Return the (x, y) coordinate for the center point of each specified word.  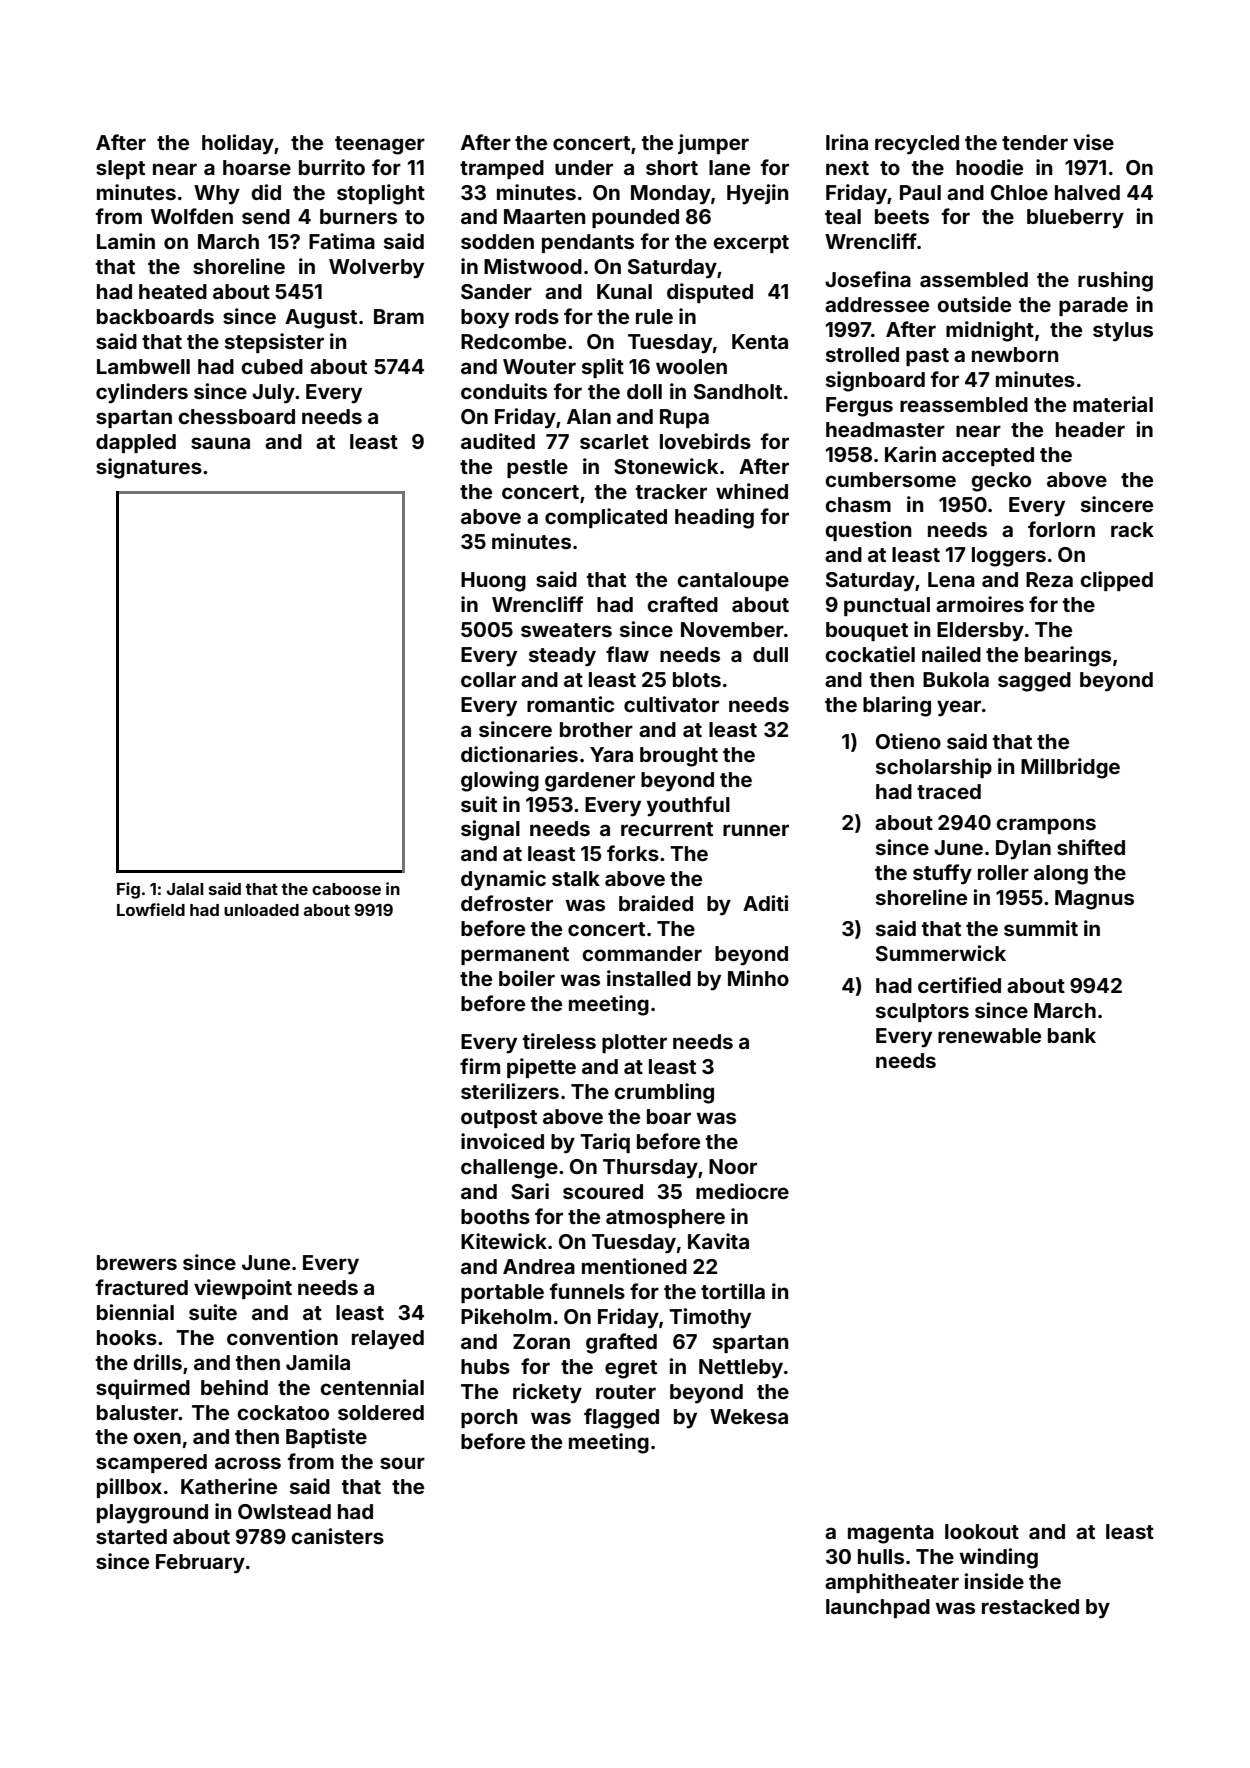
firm (480, 1066)
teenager (380, 145)
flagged (621, 1418)
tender (1035, 142)
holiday (238, 144)
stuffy (942, 874)
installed (649, 978)
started (131, 1536)
